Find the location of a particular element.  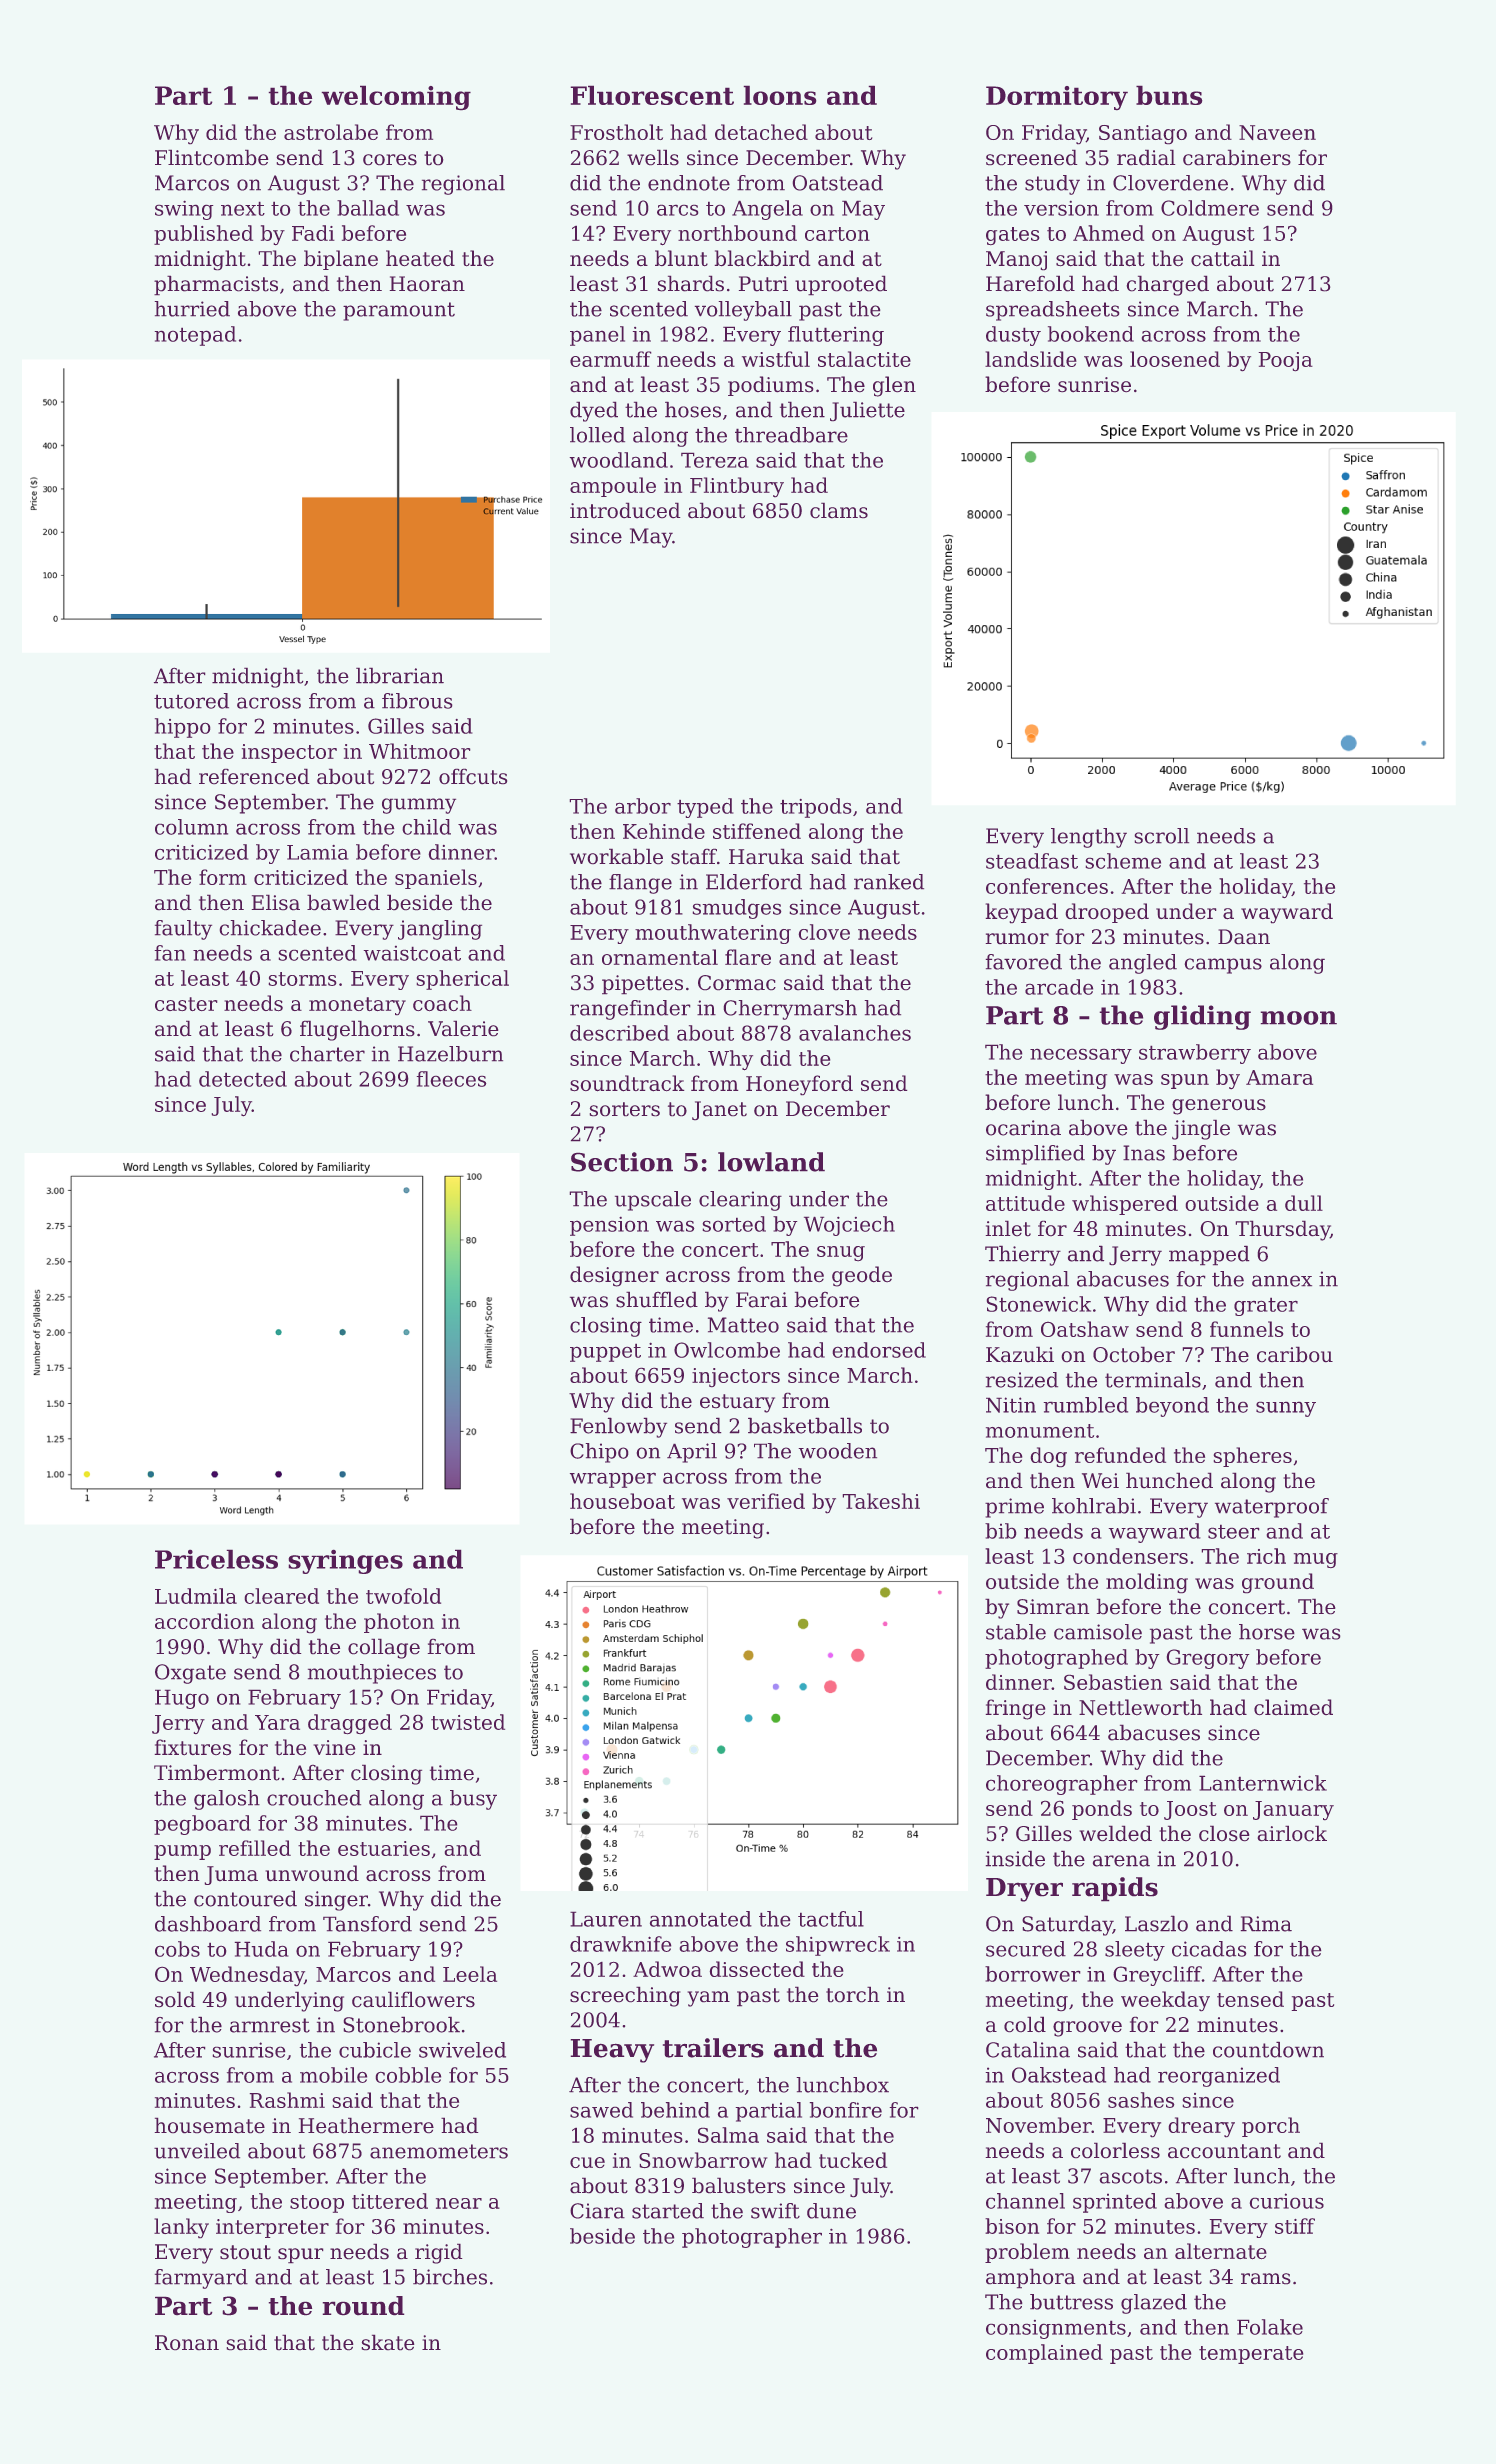

Folake is located at coordinates (1270, 2327).
